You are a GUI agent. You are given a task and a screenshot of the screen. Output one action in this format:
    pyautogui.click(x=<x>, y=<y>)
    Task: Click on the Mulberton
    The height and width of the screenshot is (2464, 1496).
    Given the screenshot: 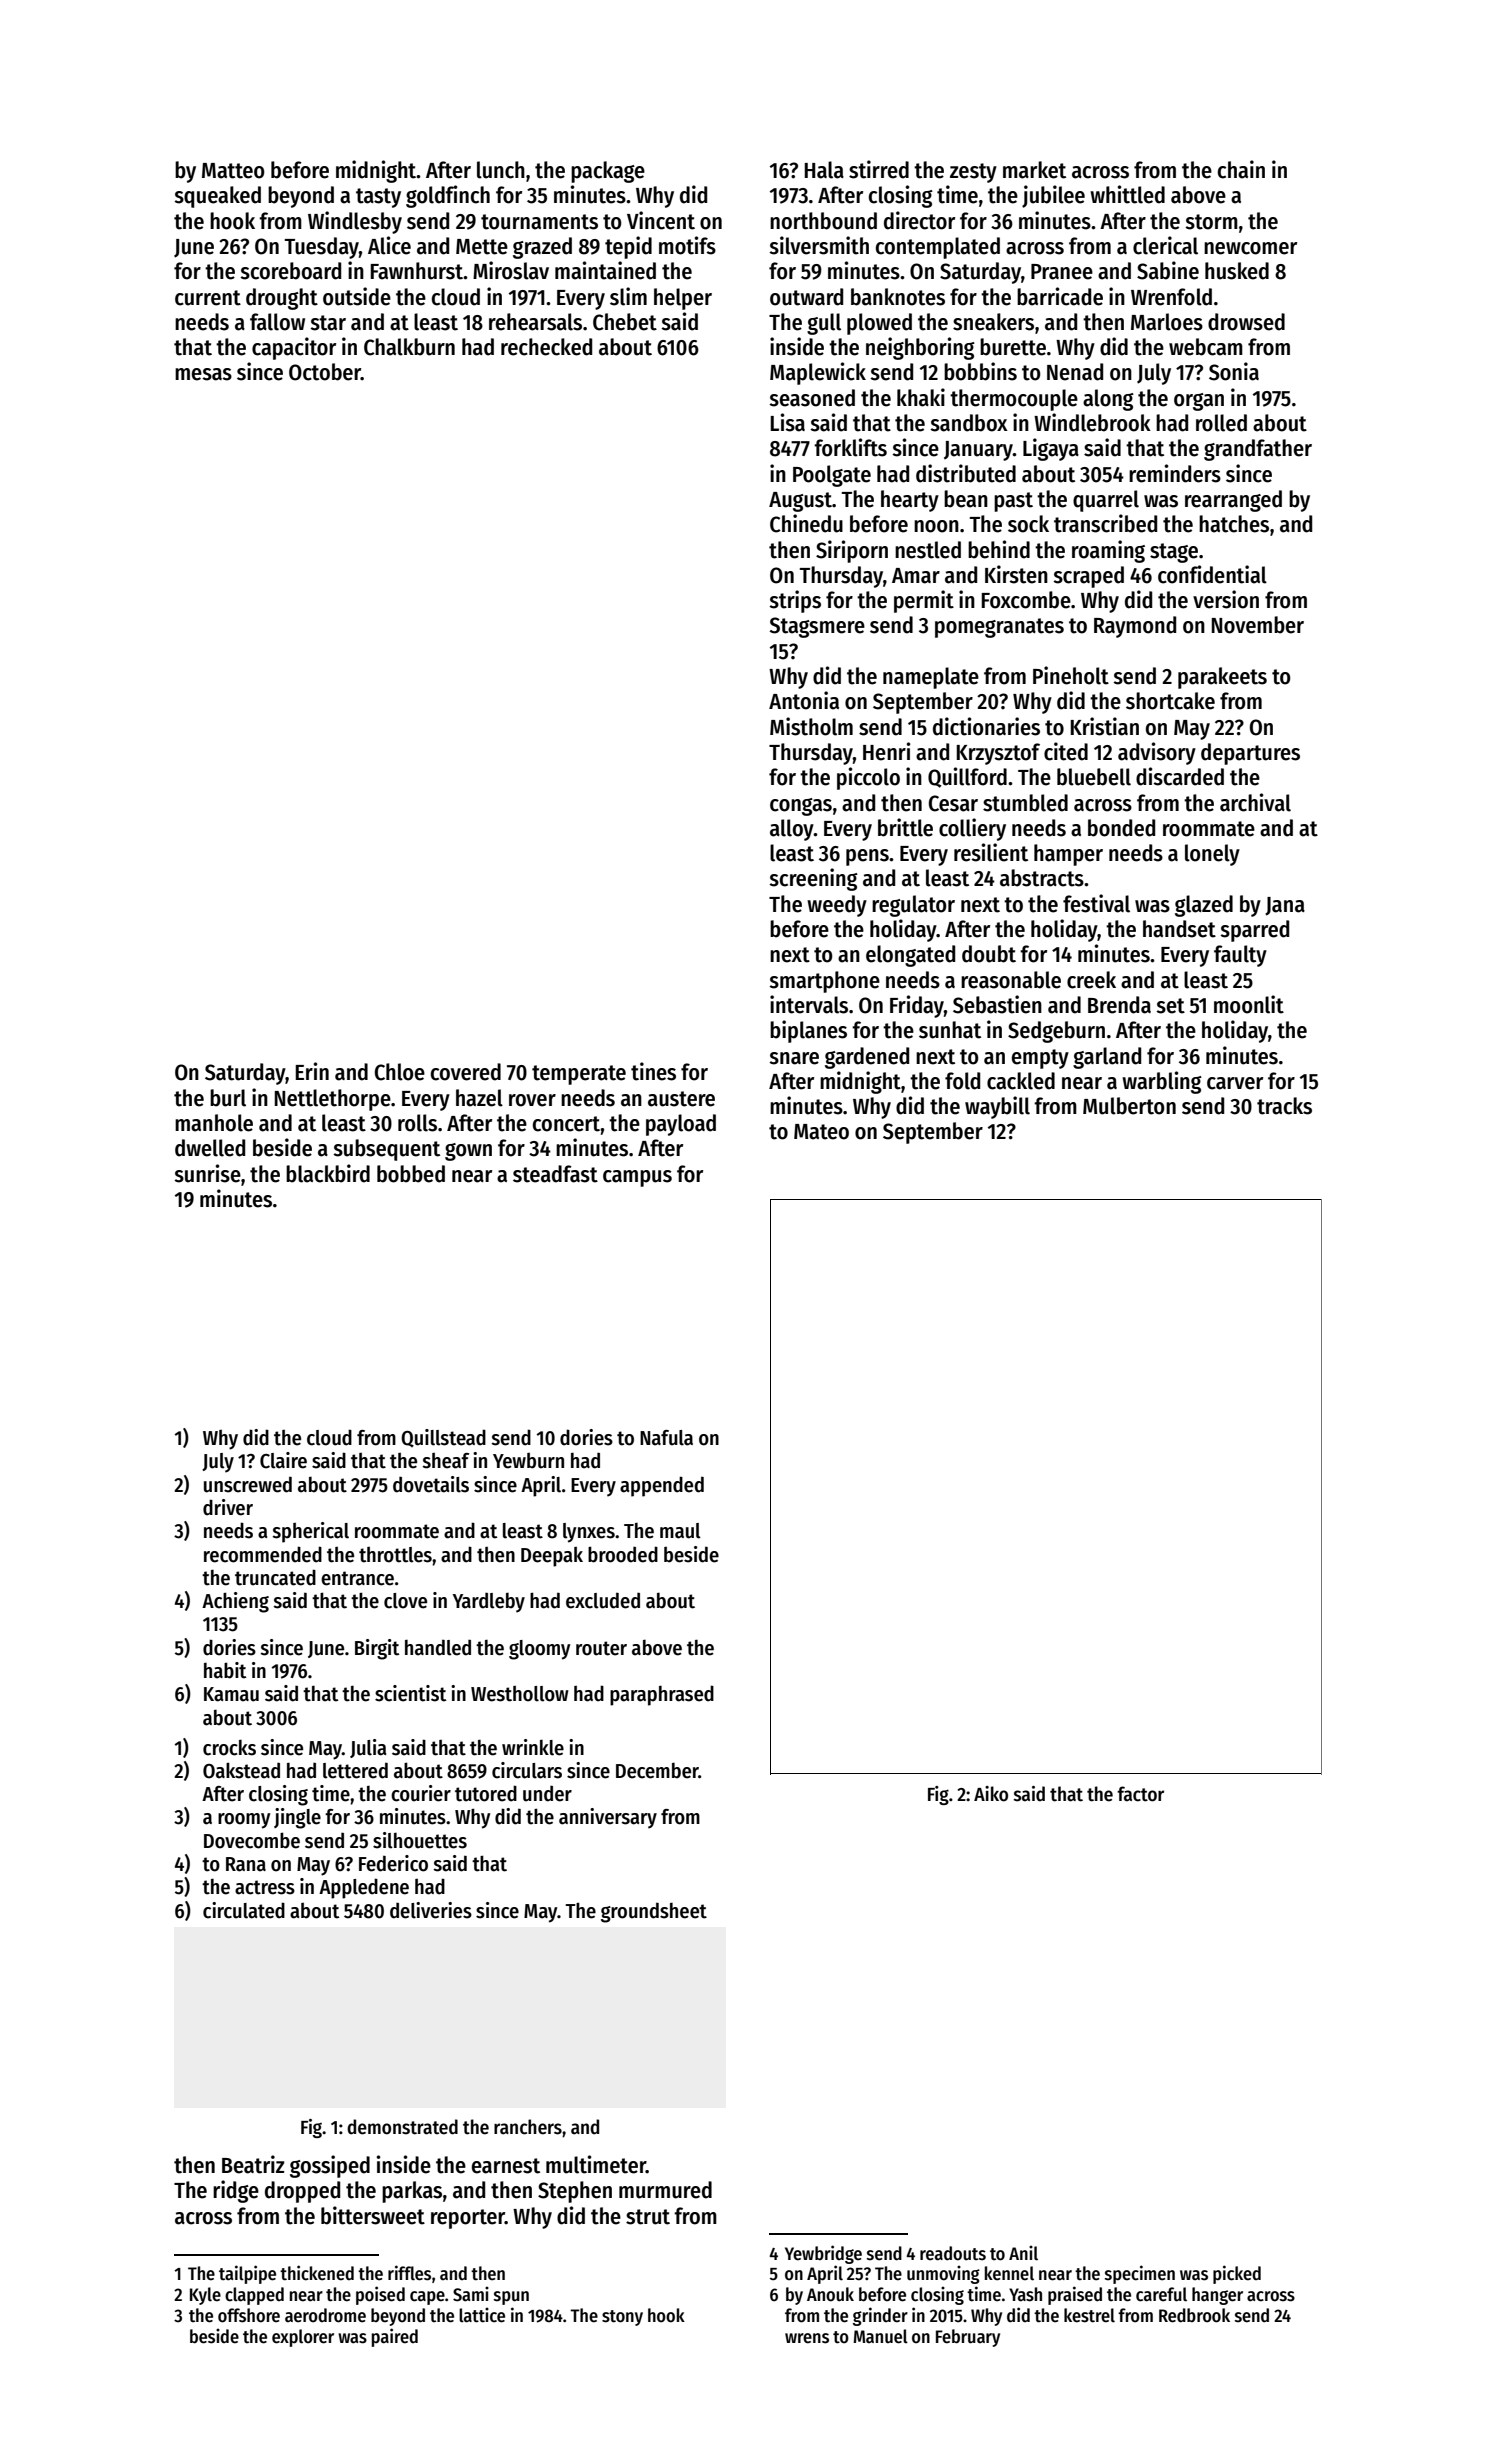 What is the action you would take?
    pyautogui.click(x=1129, y=1106)
